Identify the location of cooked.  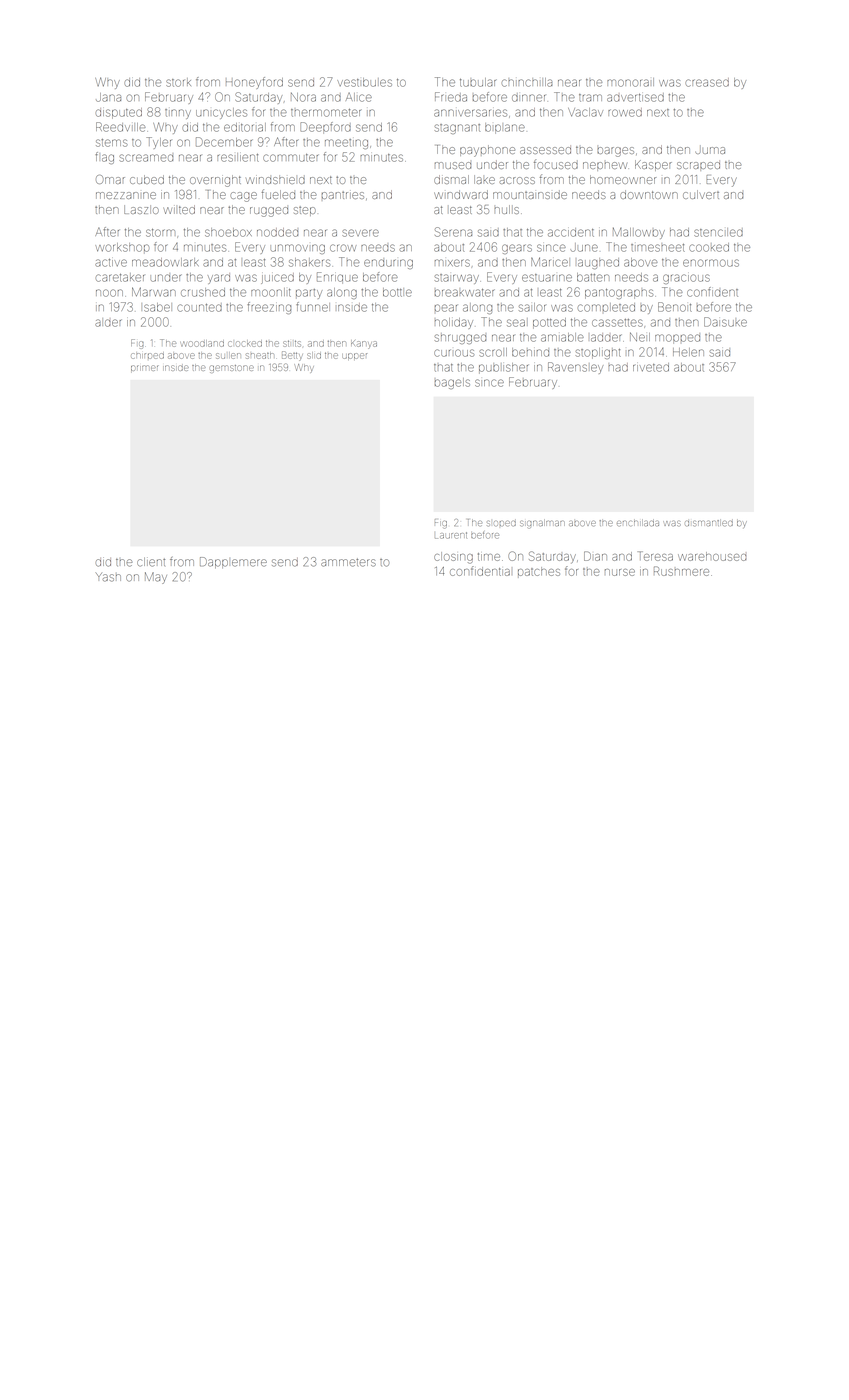
(709, 247).
